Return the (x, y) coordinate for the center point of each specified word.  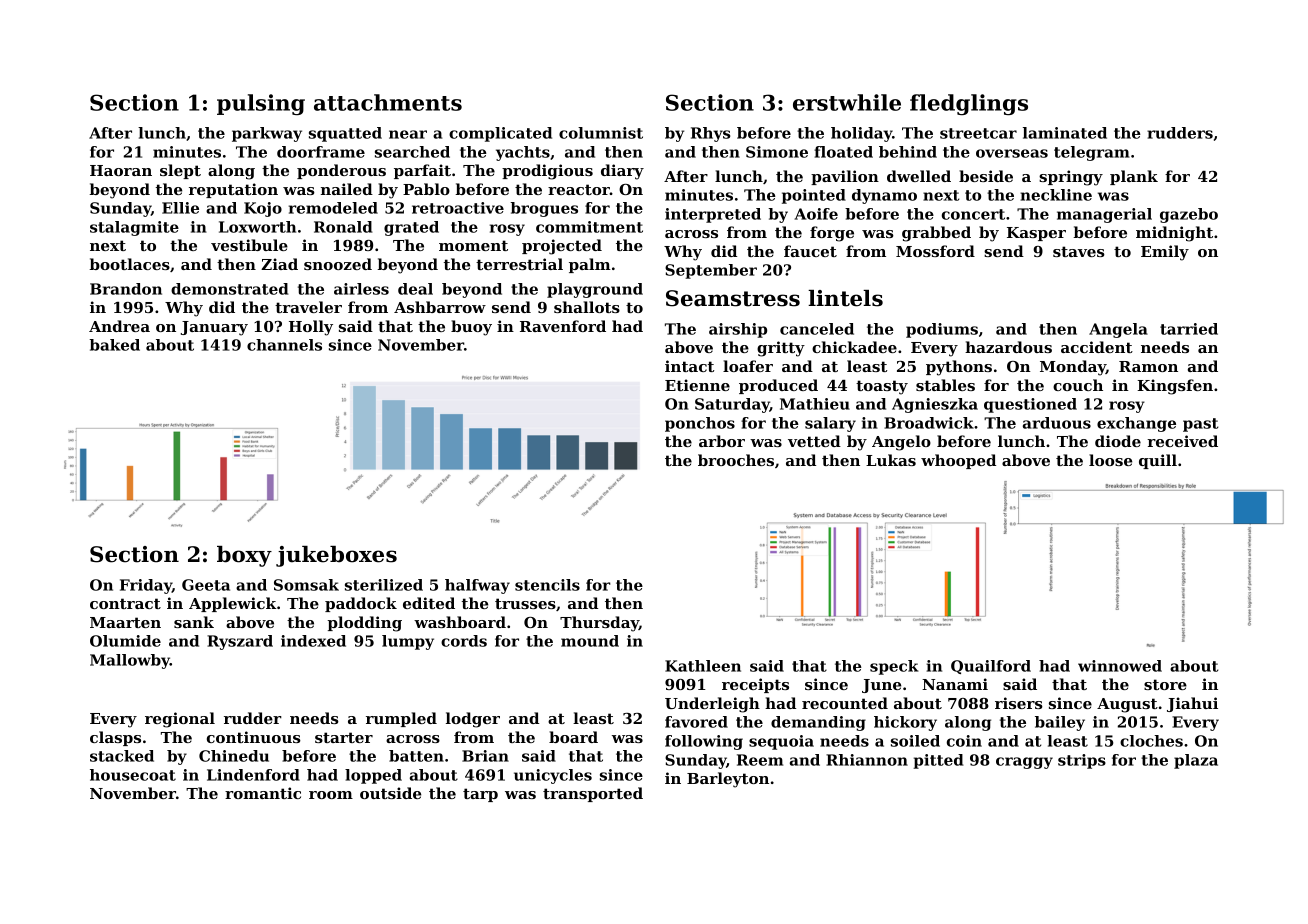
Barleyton (728, 780)
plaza (1196, 761)
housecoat (133, 775)
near (408, 134)
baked (114, 345)
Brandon (126, 289)
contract (125, 603)
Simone (777, 152)
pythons (959, 368)
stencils (547, 585)
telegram (1092, 153)
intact (689, 366)
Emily (1165, 253)
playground (595, 290)
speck (894, 667)
